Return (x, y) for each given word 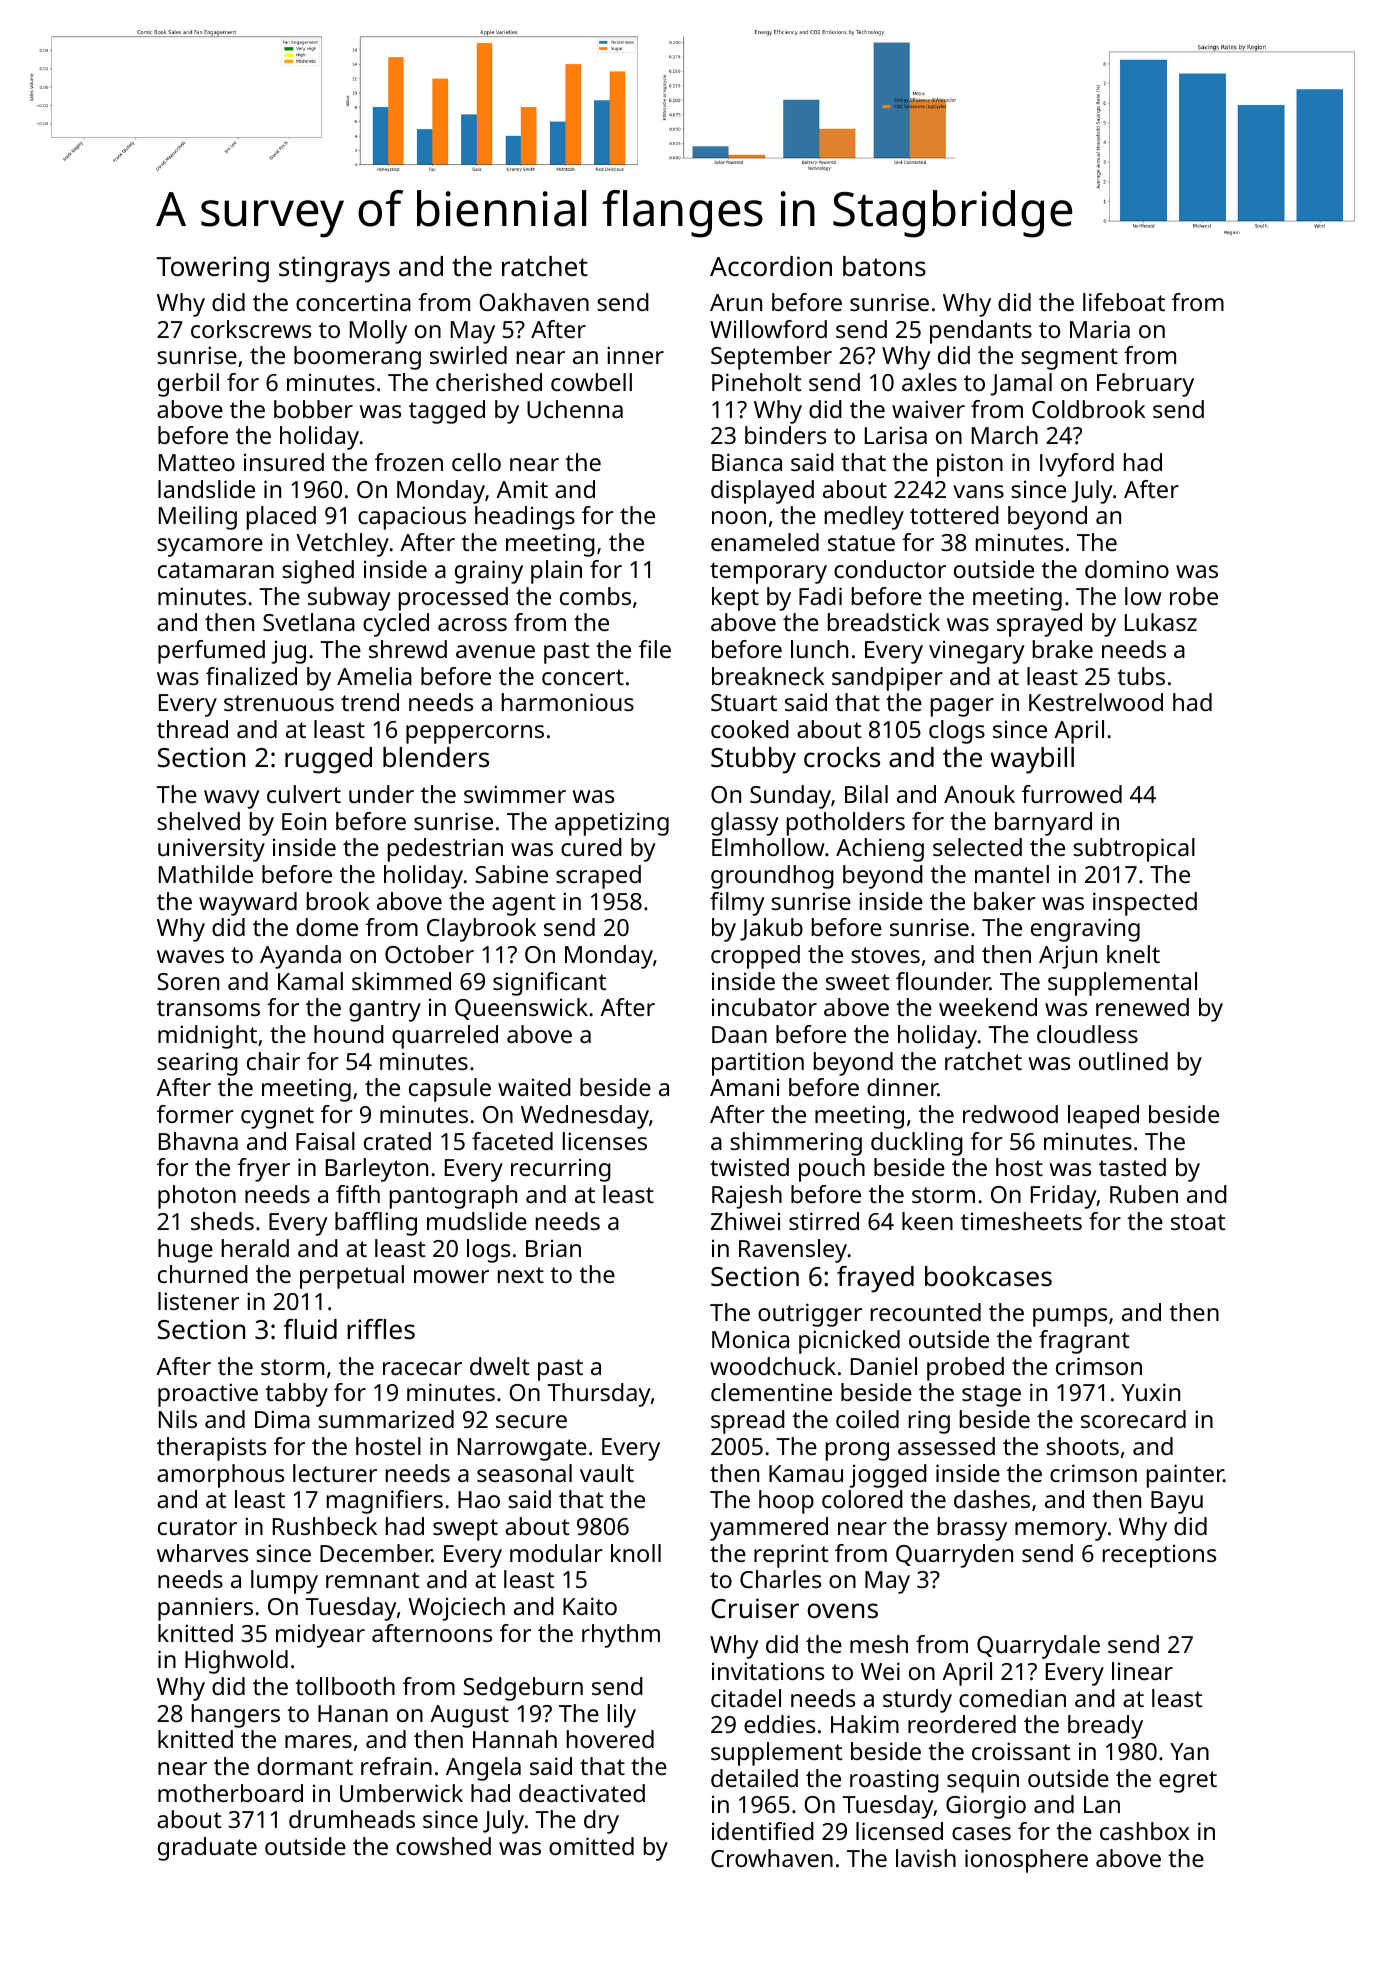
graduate (207, 1849)
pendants (981, 332)
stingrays (334, 269)
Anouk (979, 794)
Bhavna (198, 1141)
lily (622, 1716)
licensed (899, 1831)
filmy (737, 904)
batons (884, 266)
